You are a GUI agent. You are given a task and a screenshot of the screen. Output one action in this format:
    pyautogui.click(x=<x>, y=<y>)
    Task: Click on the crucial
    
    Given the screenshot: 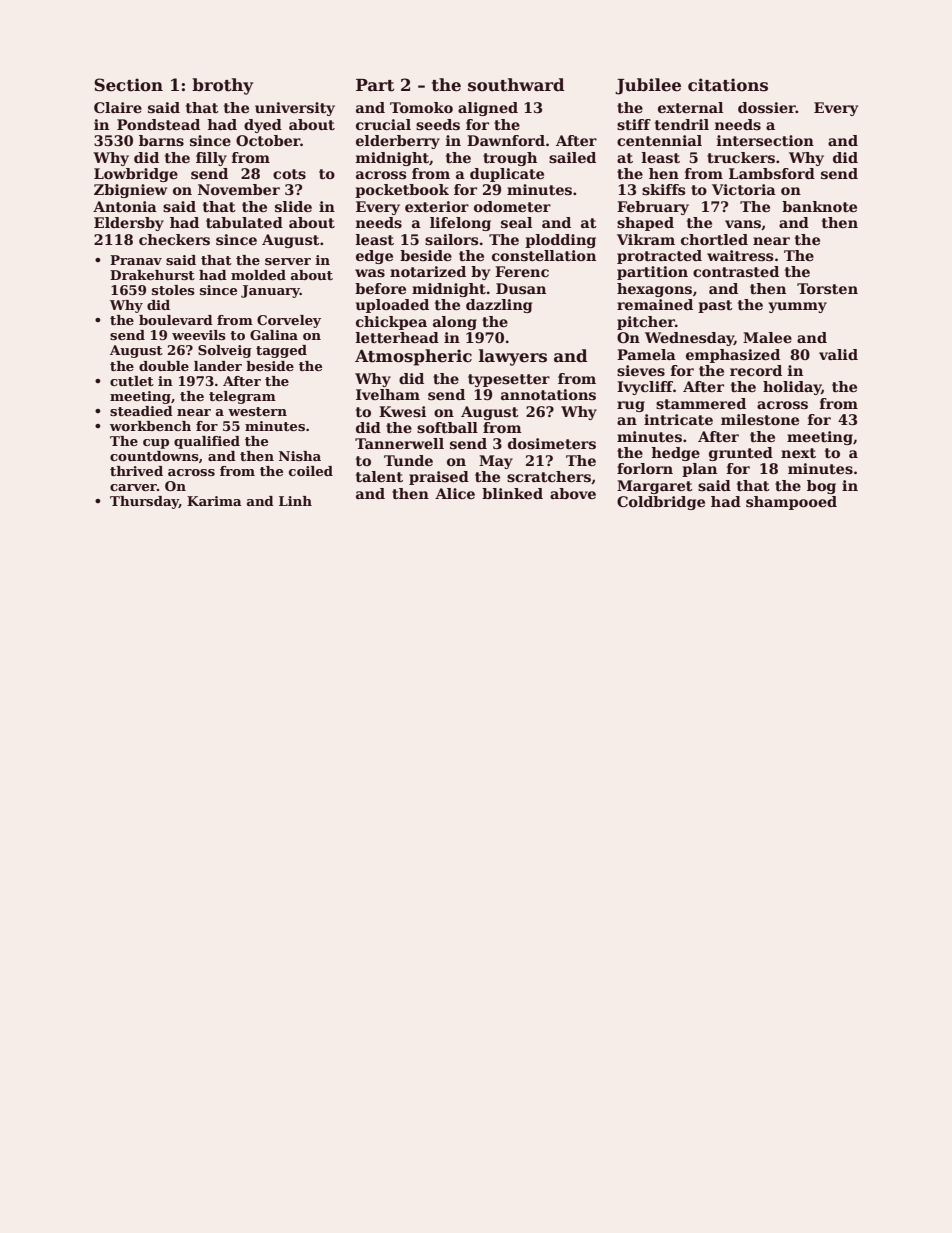 What is the action you would take?
    pyautogui.click(x=383, y=124)
